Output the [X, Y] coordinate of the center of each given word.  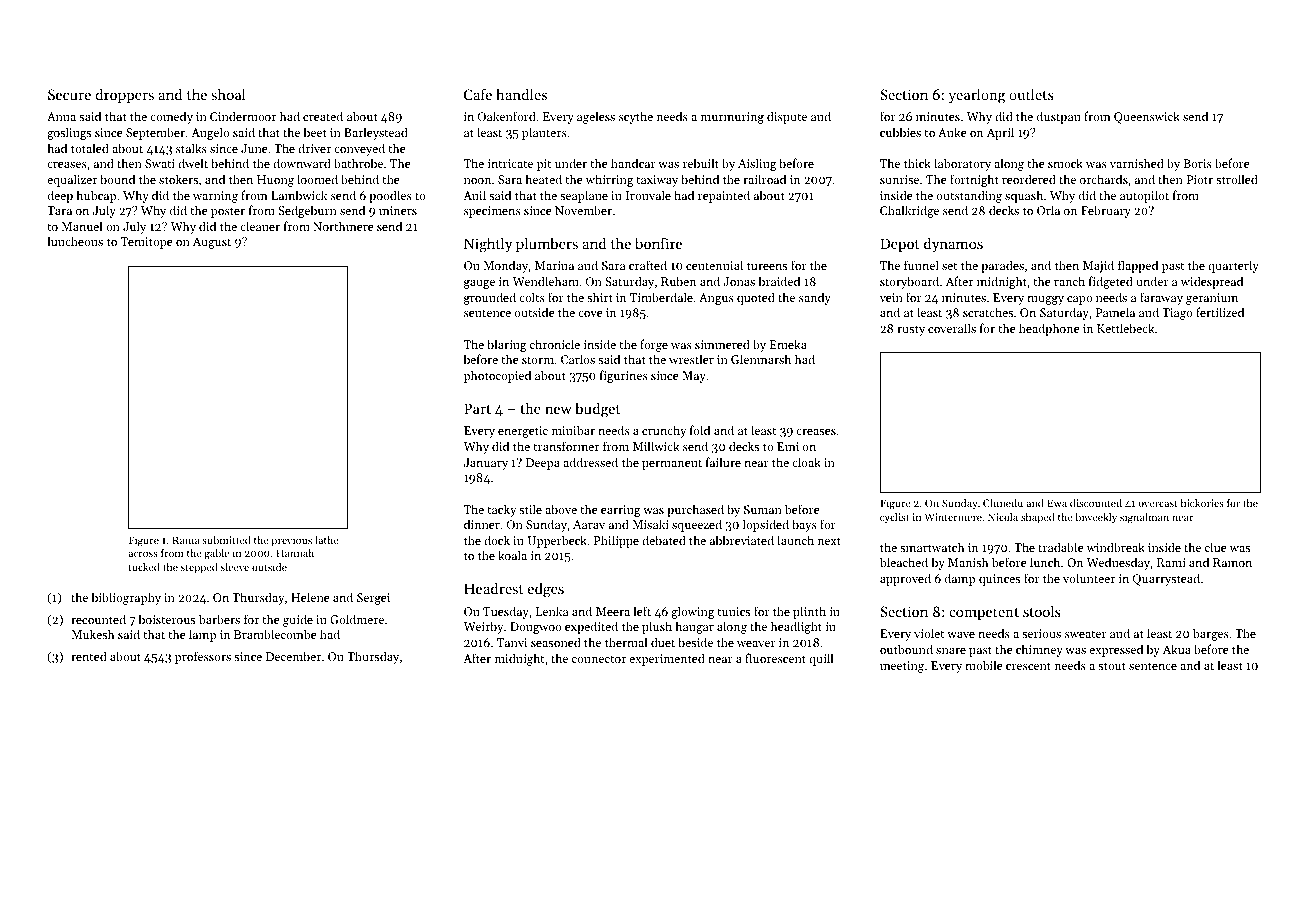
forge [654, 345]
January [486, 464]
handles [521, 94]
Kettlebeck [1126, 328]
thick [917, 163]
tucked [144, 567]
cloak [806, 462]
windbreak [1116, 547]
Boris [1197, 163]
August [212, 243]
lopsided [766, 525]
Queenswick [1147, 117]
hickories [1202, 503]
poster [228, 212]
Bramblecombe [275, 634]
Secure [69, 94]
